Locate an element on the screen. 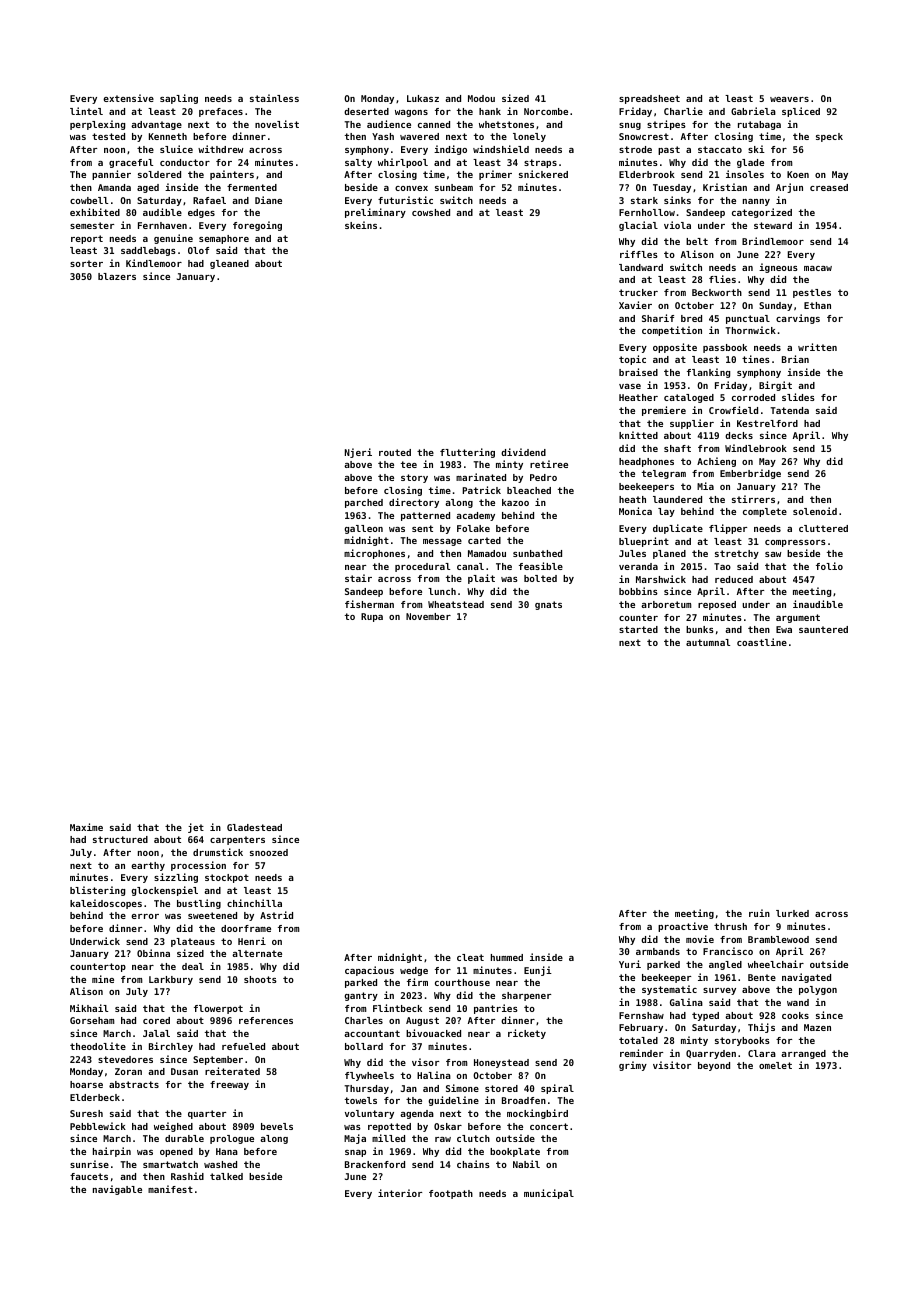  jet is located at coordinates (196, 828).
